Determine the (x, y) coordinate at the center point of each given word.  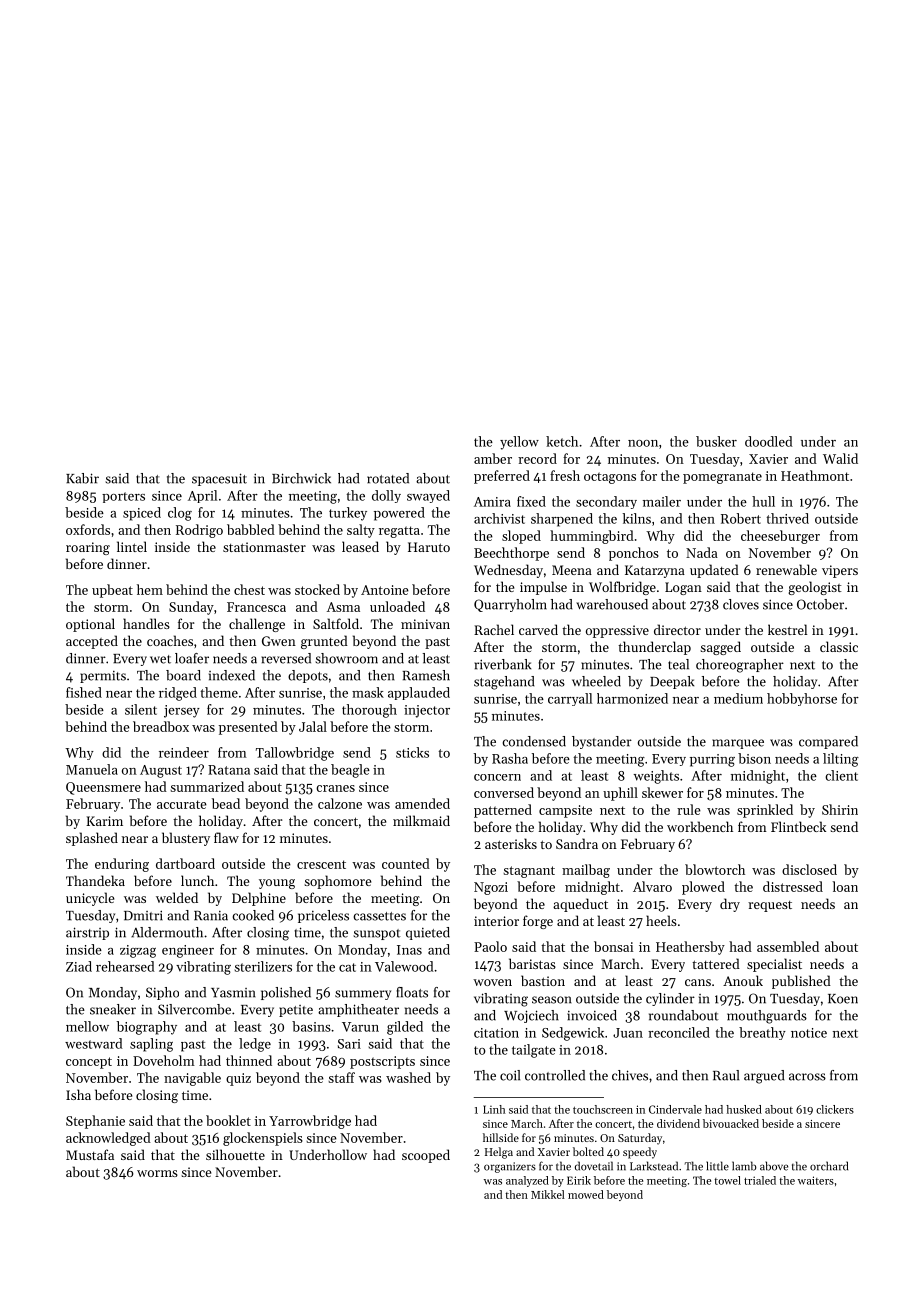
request (770, 906)
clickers (835, 1109)
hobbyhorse (802, 699)
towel (728, 1180)
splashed (92, 839)
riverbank (502, 664)
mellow (87, 1026)
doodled (769, 441)
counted (406, 863)
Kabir (82, 478)
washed (408, 1077)
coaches (170, 640)
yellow (519, 443)
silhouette (235, 1154)
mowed (586, 1194)
